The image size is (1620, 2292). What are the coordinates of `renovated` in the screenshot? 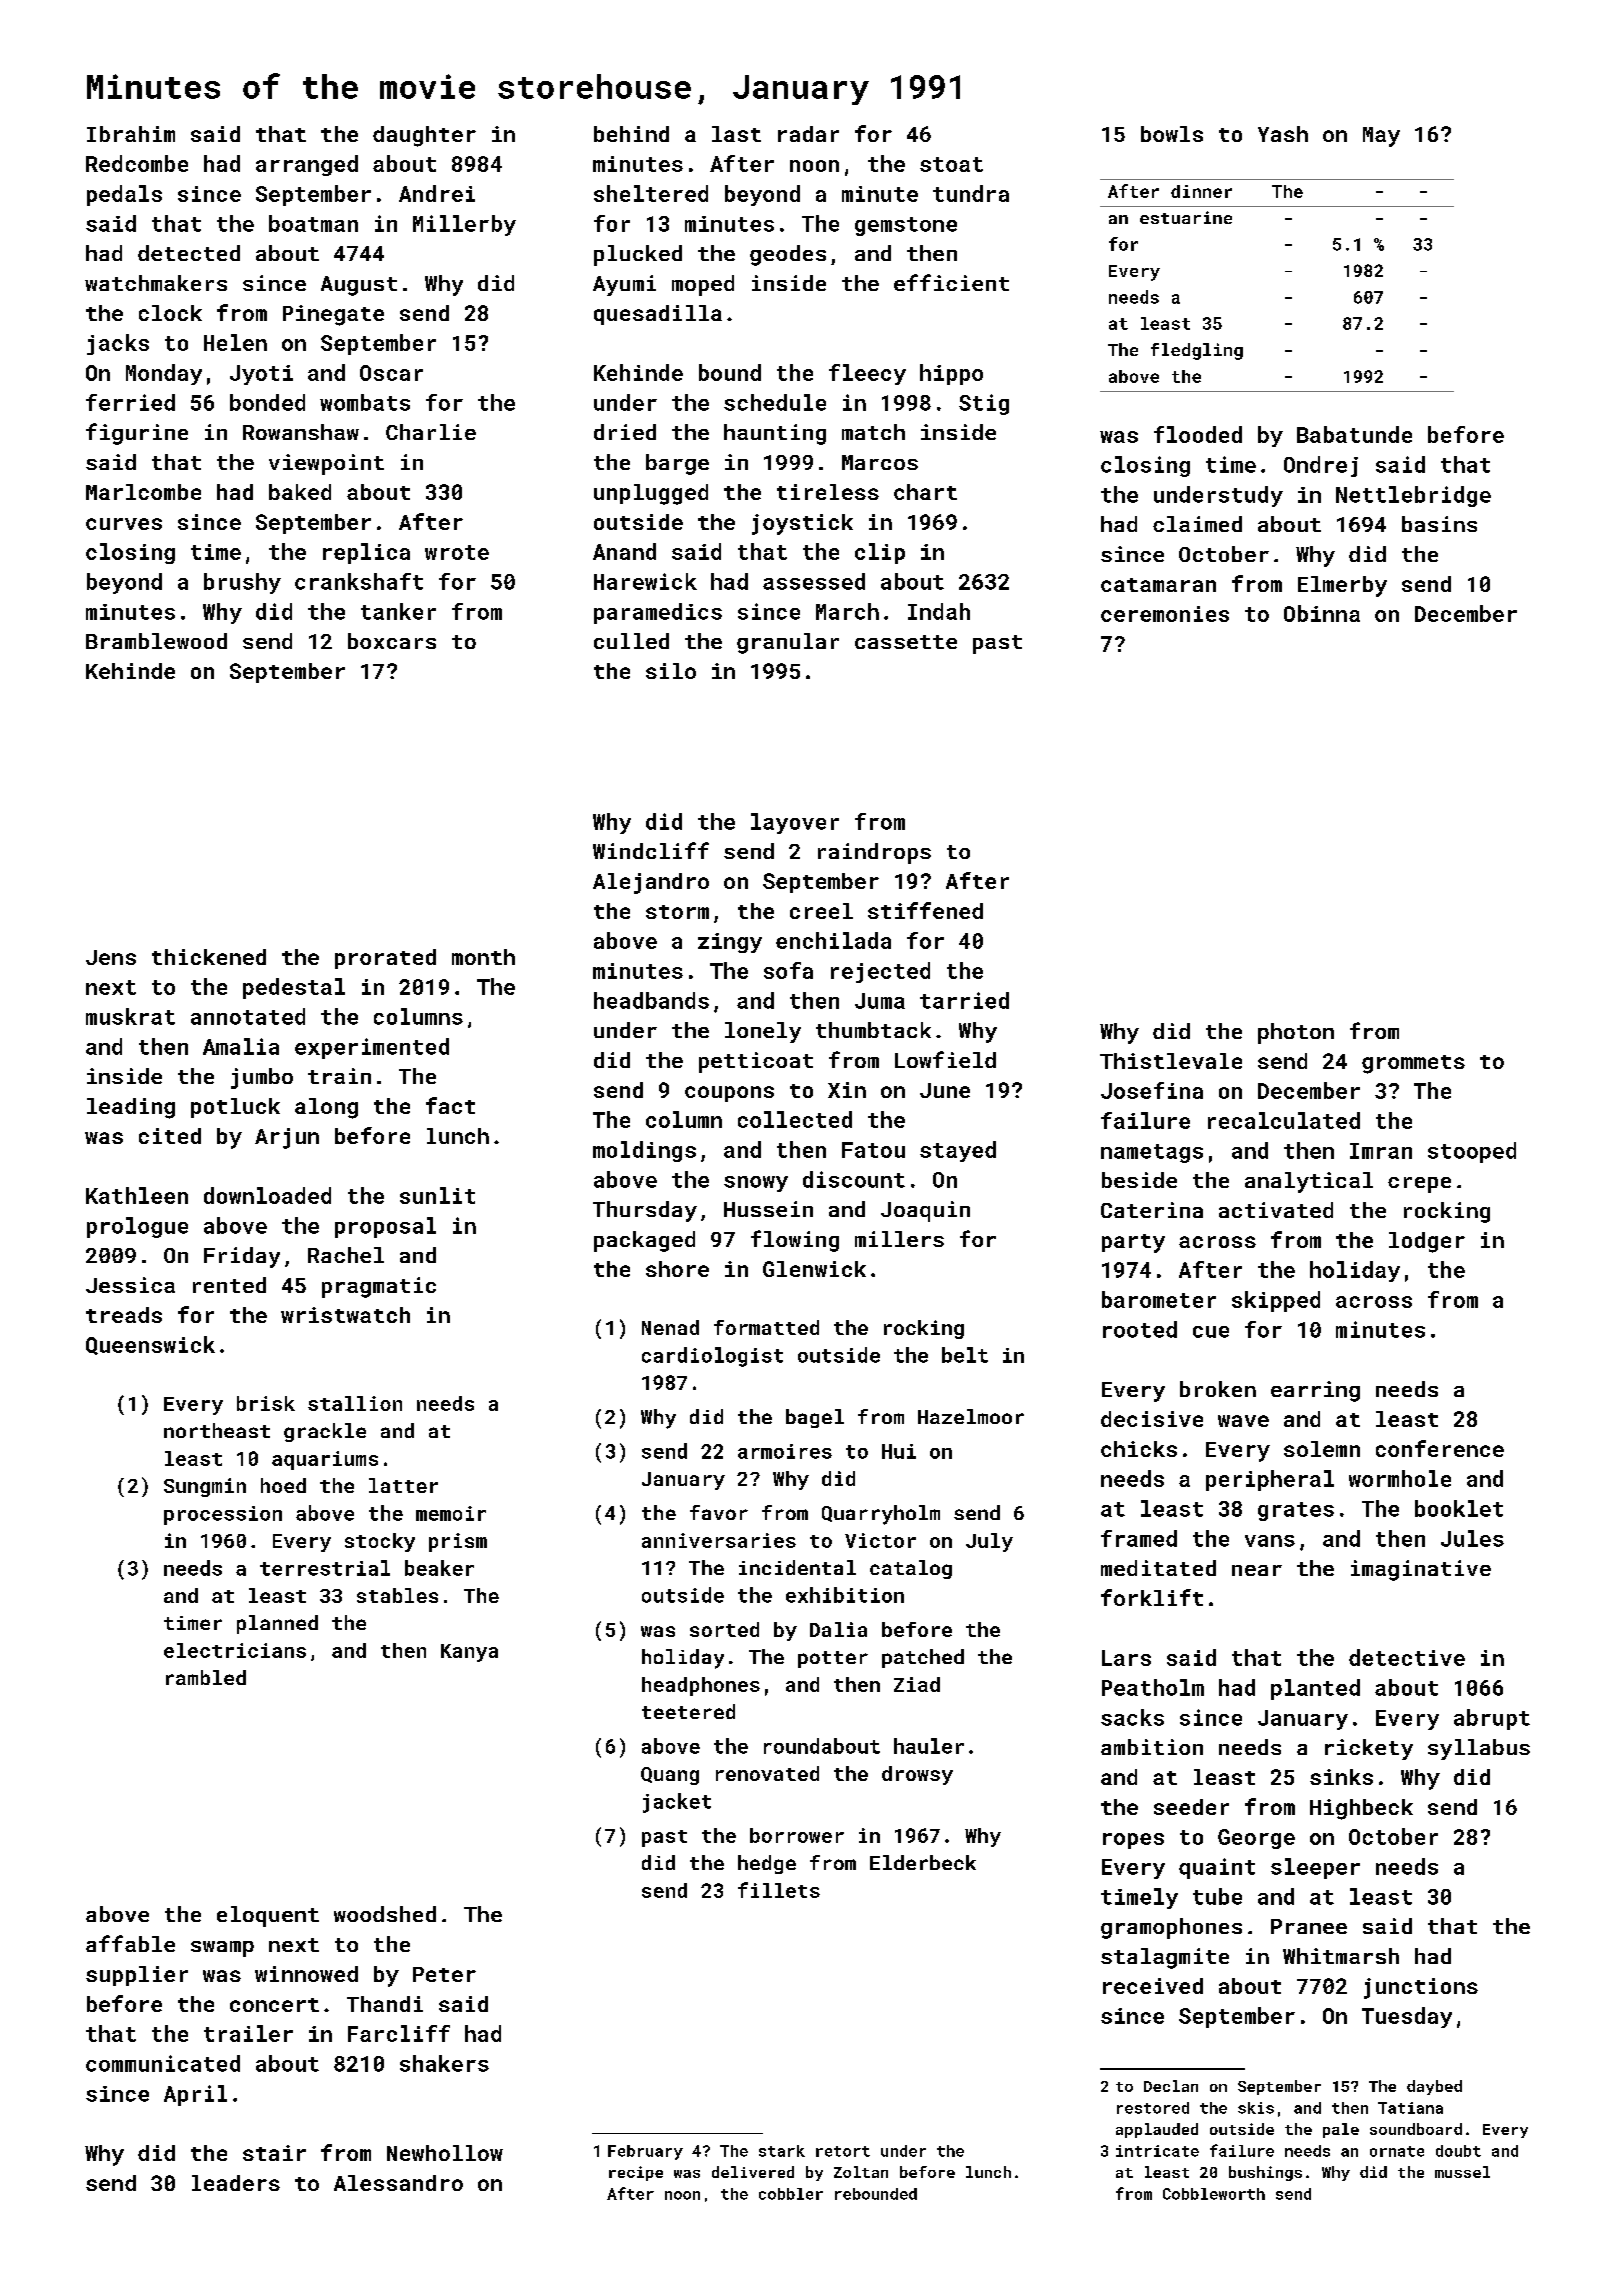 It's located at (767, 1773).
